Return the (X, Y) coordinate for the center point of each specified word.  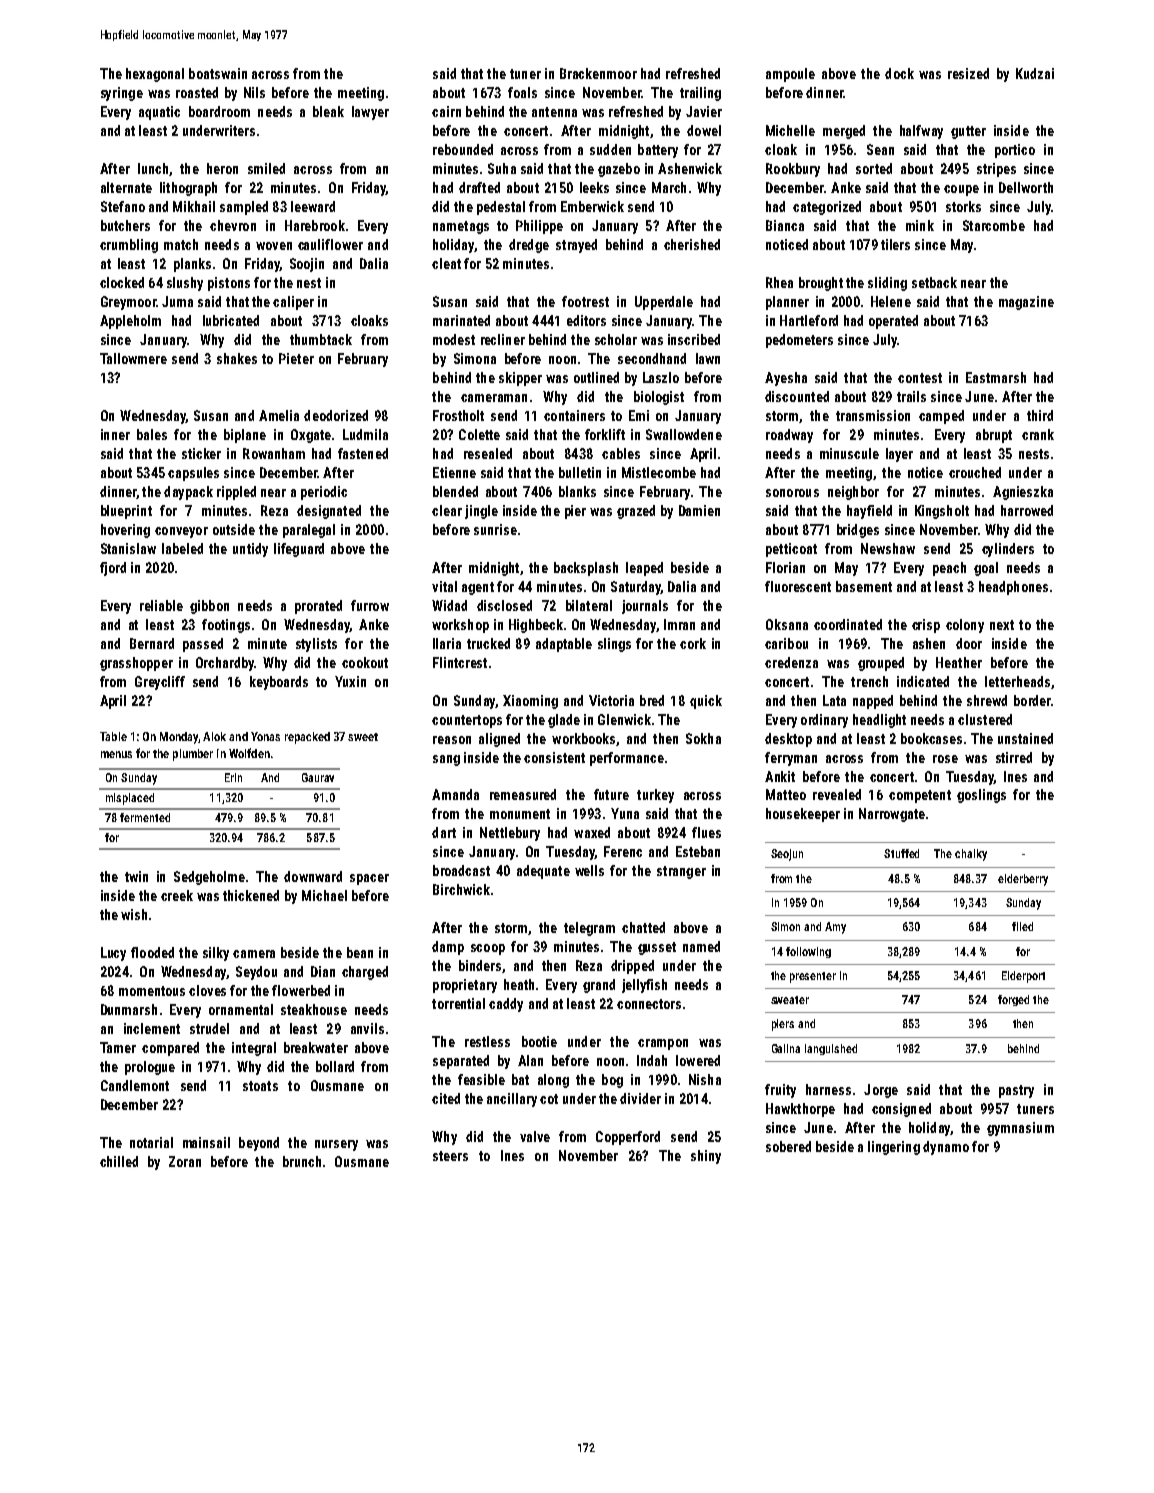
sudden (610, 149)
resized (968, 73)
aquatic (159, 113)
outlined (596, 377)
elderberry (1023, 880)
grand (599, 986)
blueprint (126, 512)
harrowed (1027, 510)
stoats (260, 1086)
